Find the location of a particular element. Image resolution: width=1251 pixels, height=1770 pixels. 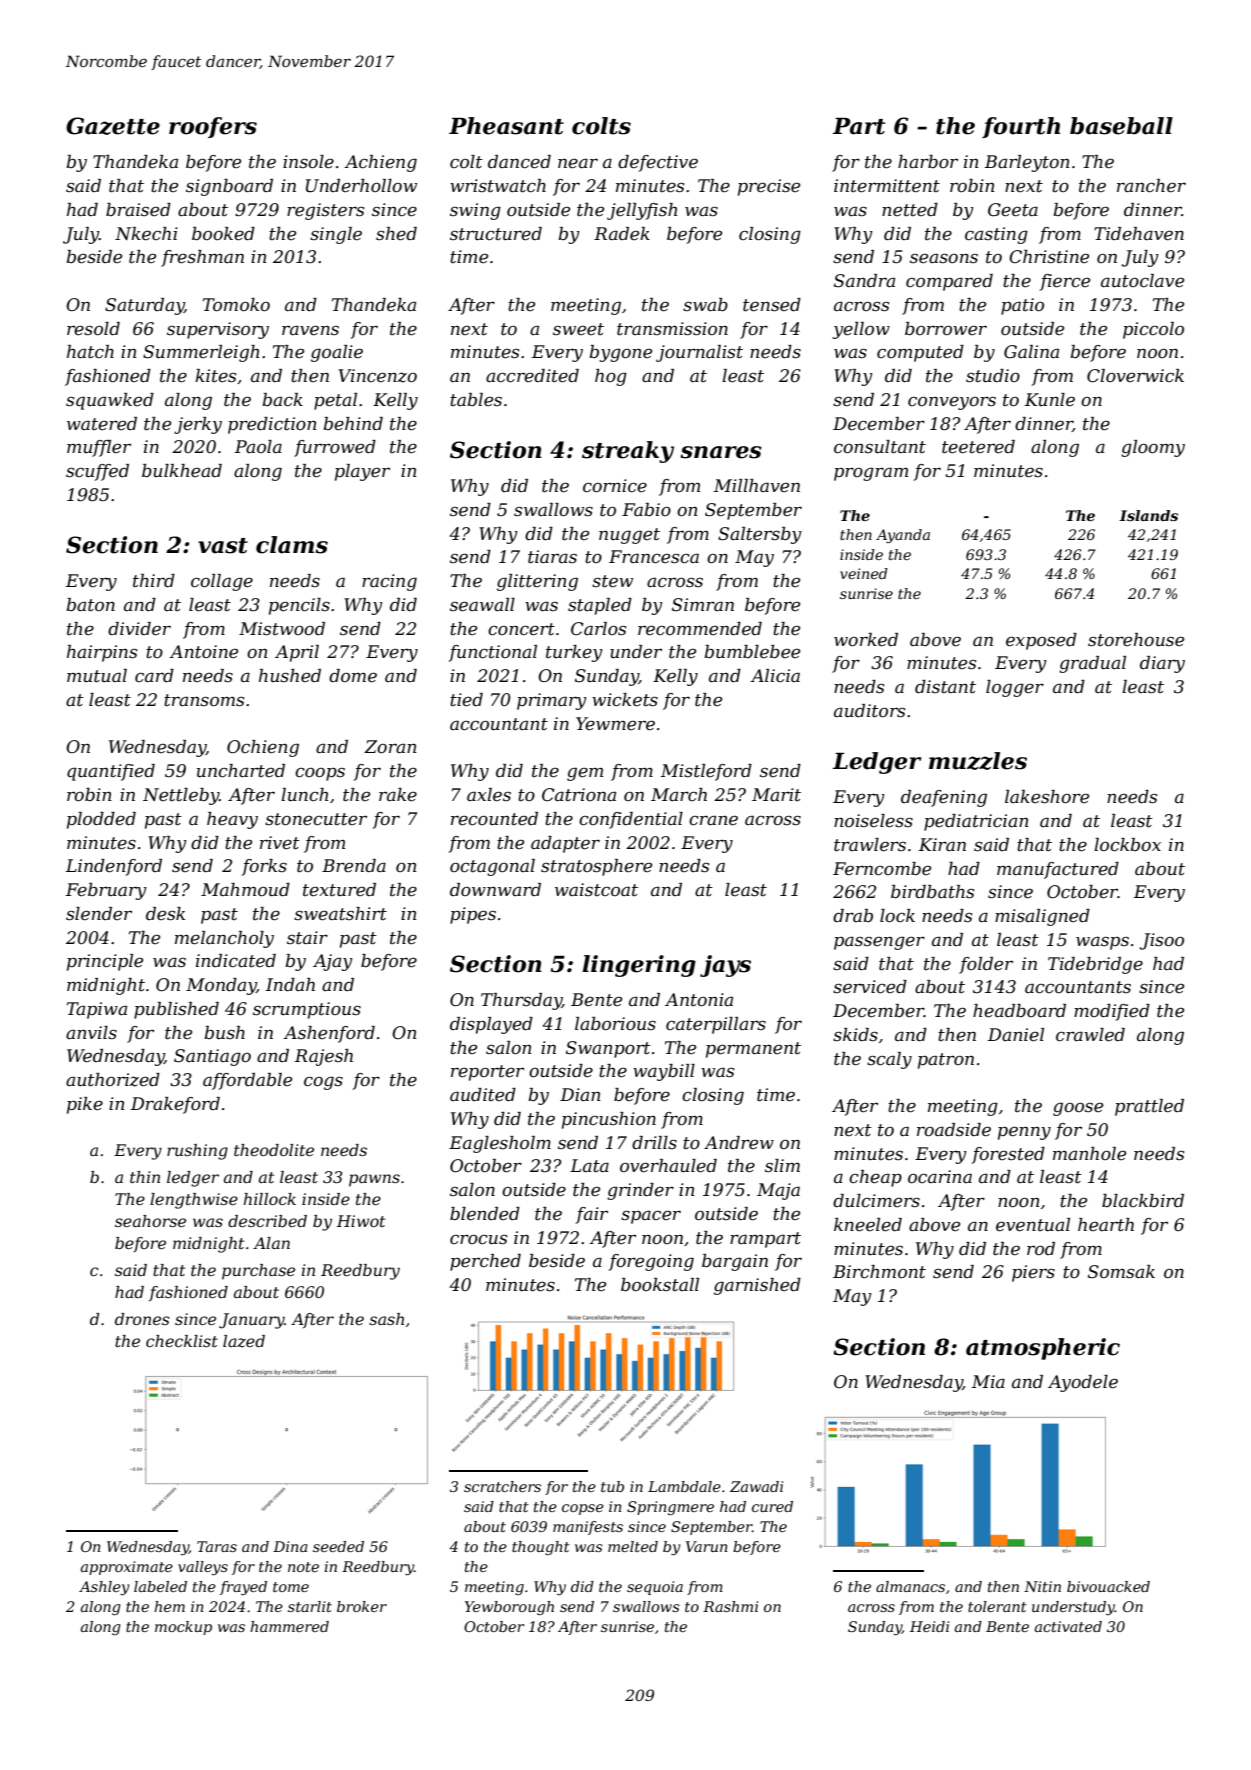

defective is located at coordinates (658, 163).
